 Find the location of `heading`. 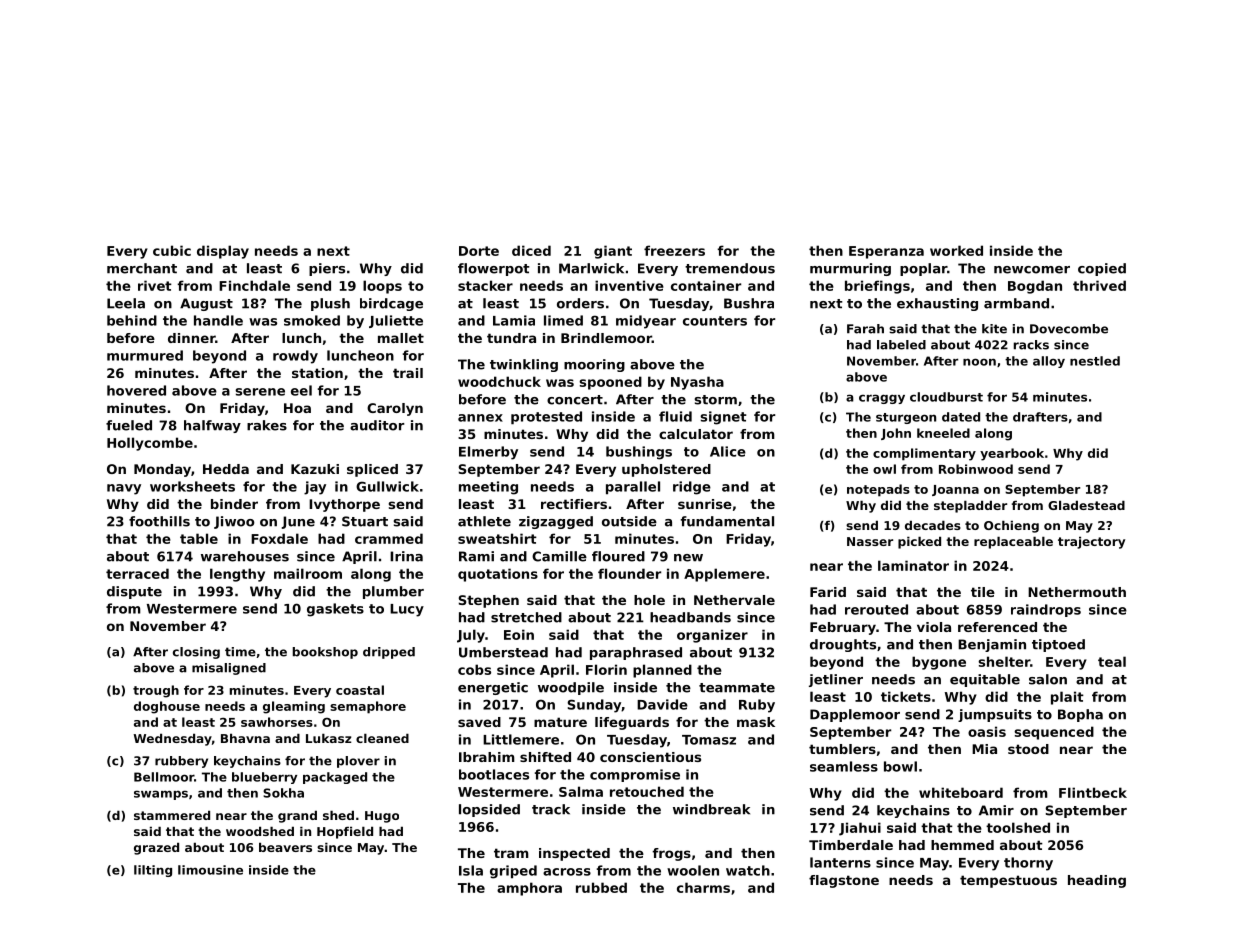

heading is located at coordinates (1097, 881).
